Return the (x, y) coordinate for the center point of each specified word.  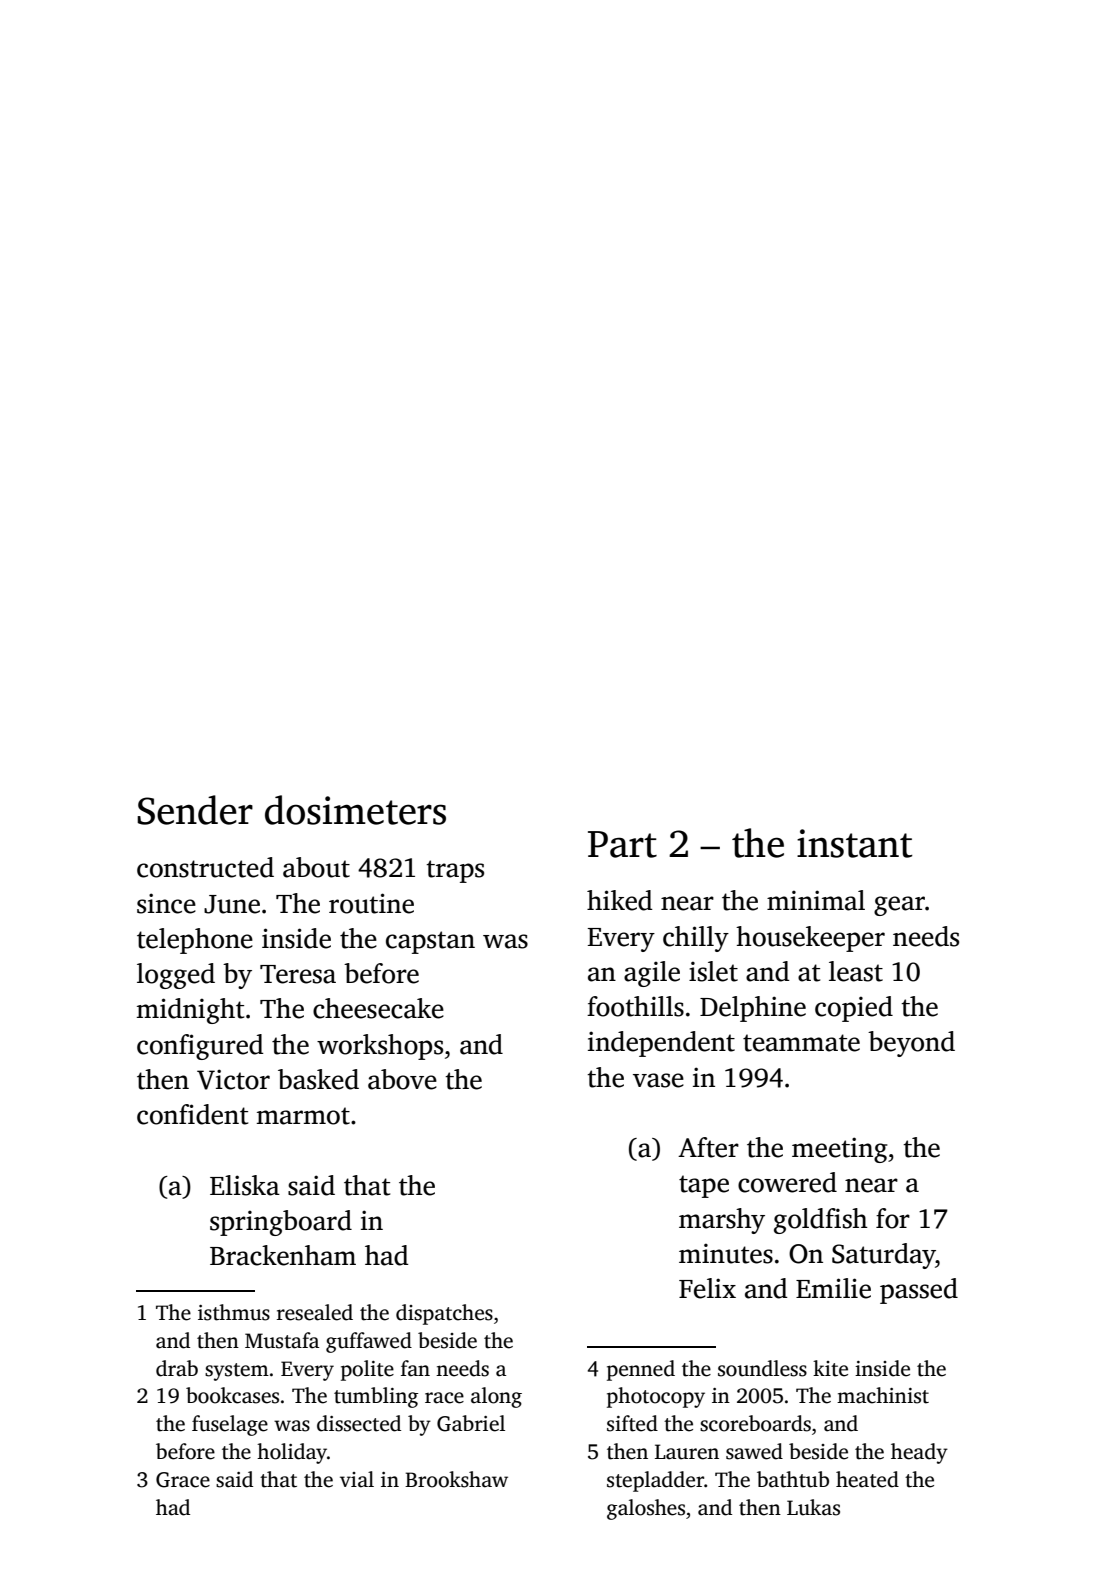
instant (854, 843)
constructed (205, 867)
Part (622, 844)
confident (192, 1114)
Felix (707, 1288)
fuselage (230, 1425)
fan (415, 1368)
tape (704, 1186)
